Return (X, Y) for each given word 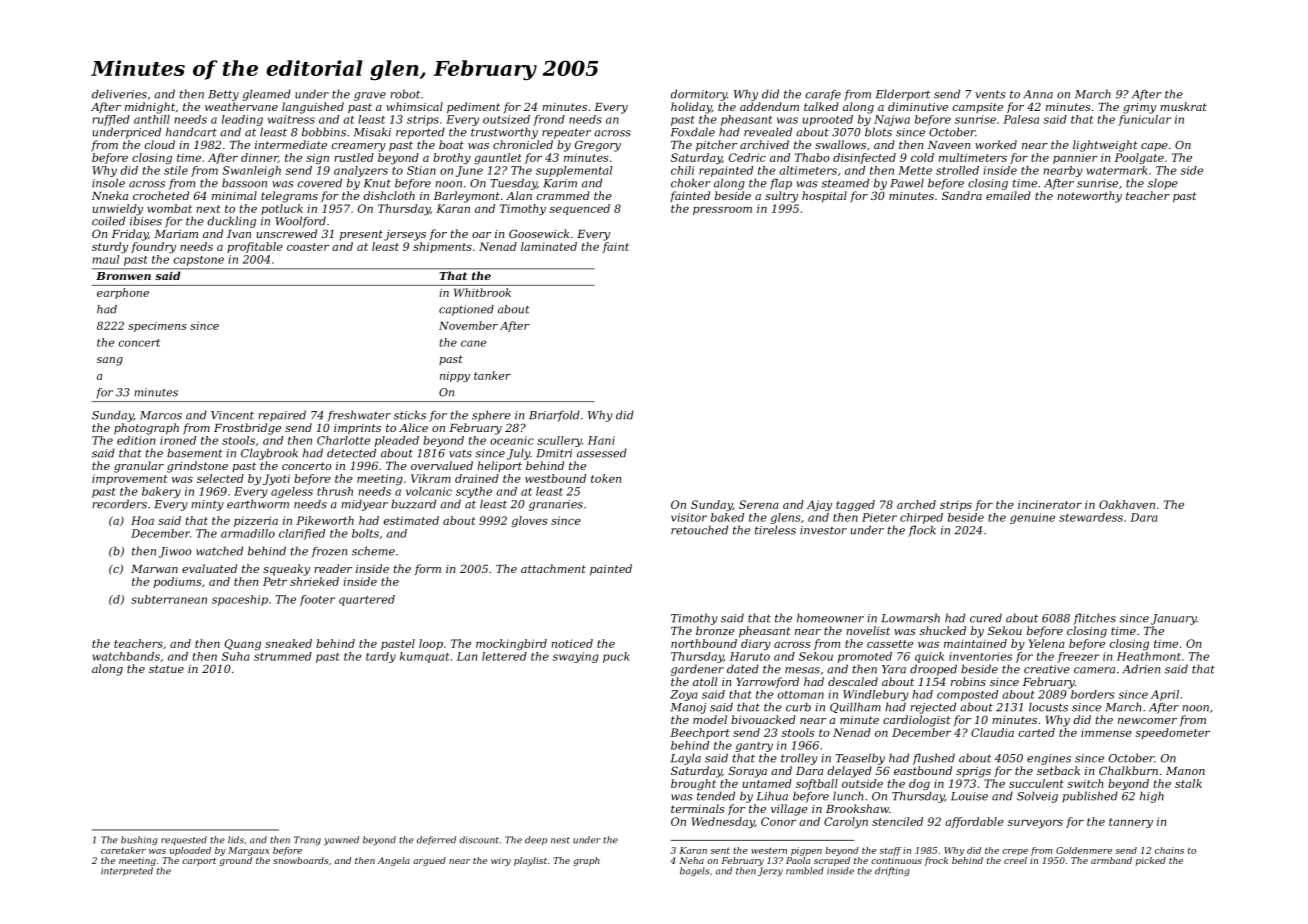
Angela (394, 861)
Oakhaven (1127, 504)
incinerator (1050, 504)
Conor (778, 821)
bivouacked (763, 719)
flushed (934, 759)
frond (549, 120)
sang (110, 361)
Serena (759, 504)
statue (166, 669)
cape (1154, 147)
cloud (160, 144)
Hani (601, 440)
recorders (119, 504)
